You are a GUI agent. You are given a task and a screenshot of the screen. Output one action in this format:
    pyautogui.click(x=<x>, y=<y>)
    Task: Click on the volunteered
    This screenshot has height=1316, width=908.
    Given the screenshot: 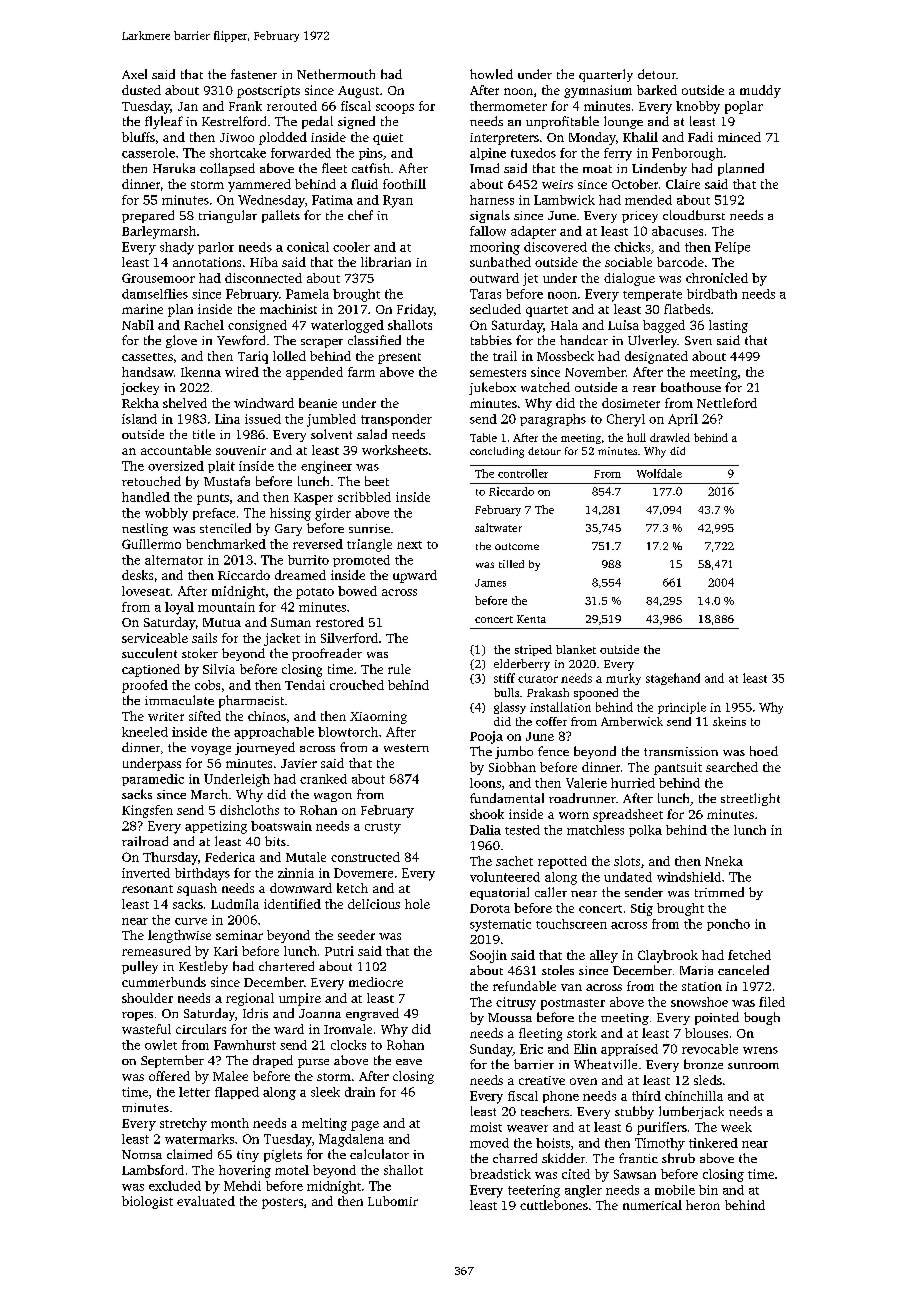 What is the action you would take?
    pyautogui.click(x=505, y=877)
